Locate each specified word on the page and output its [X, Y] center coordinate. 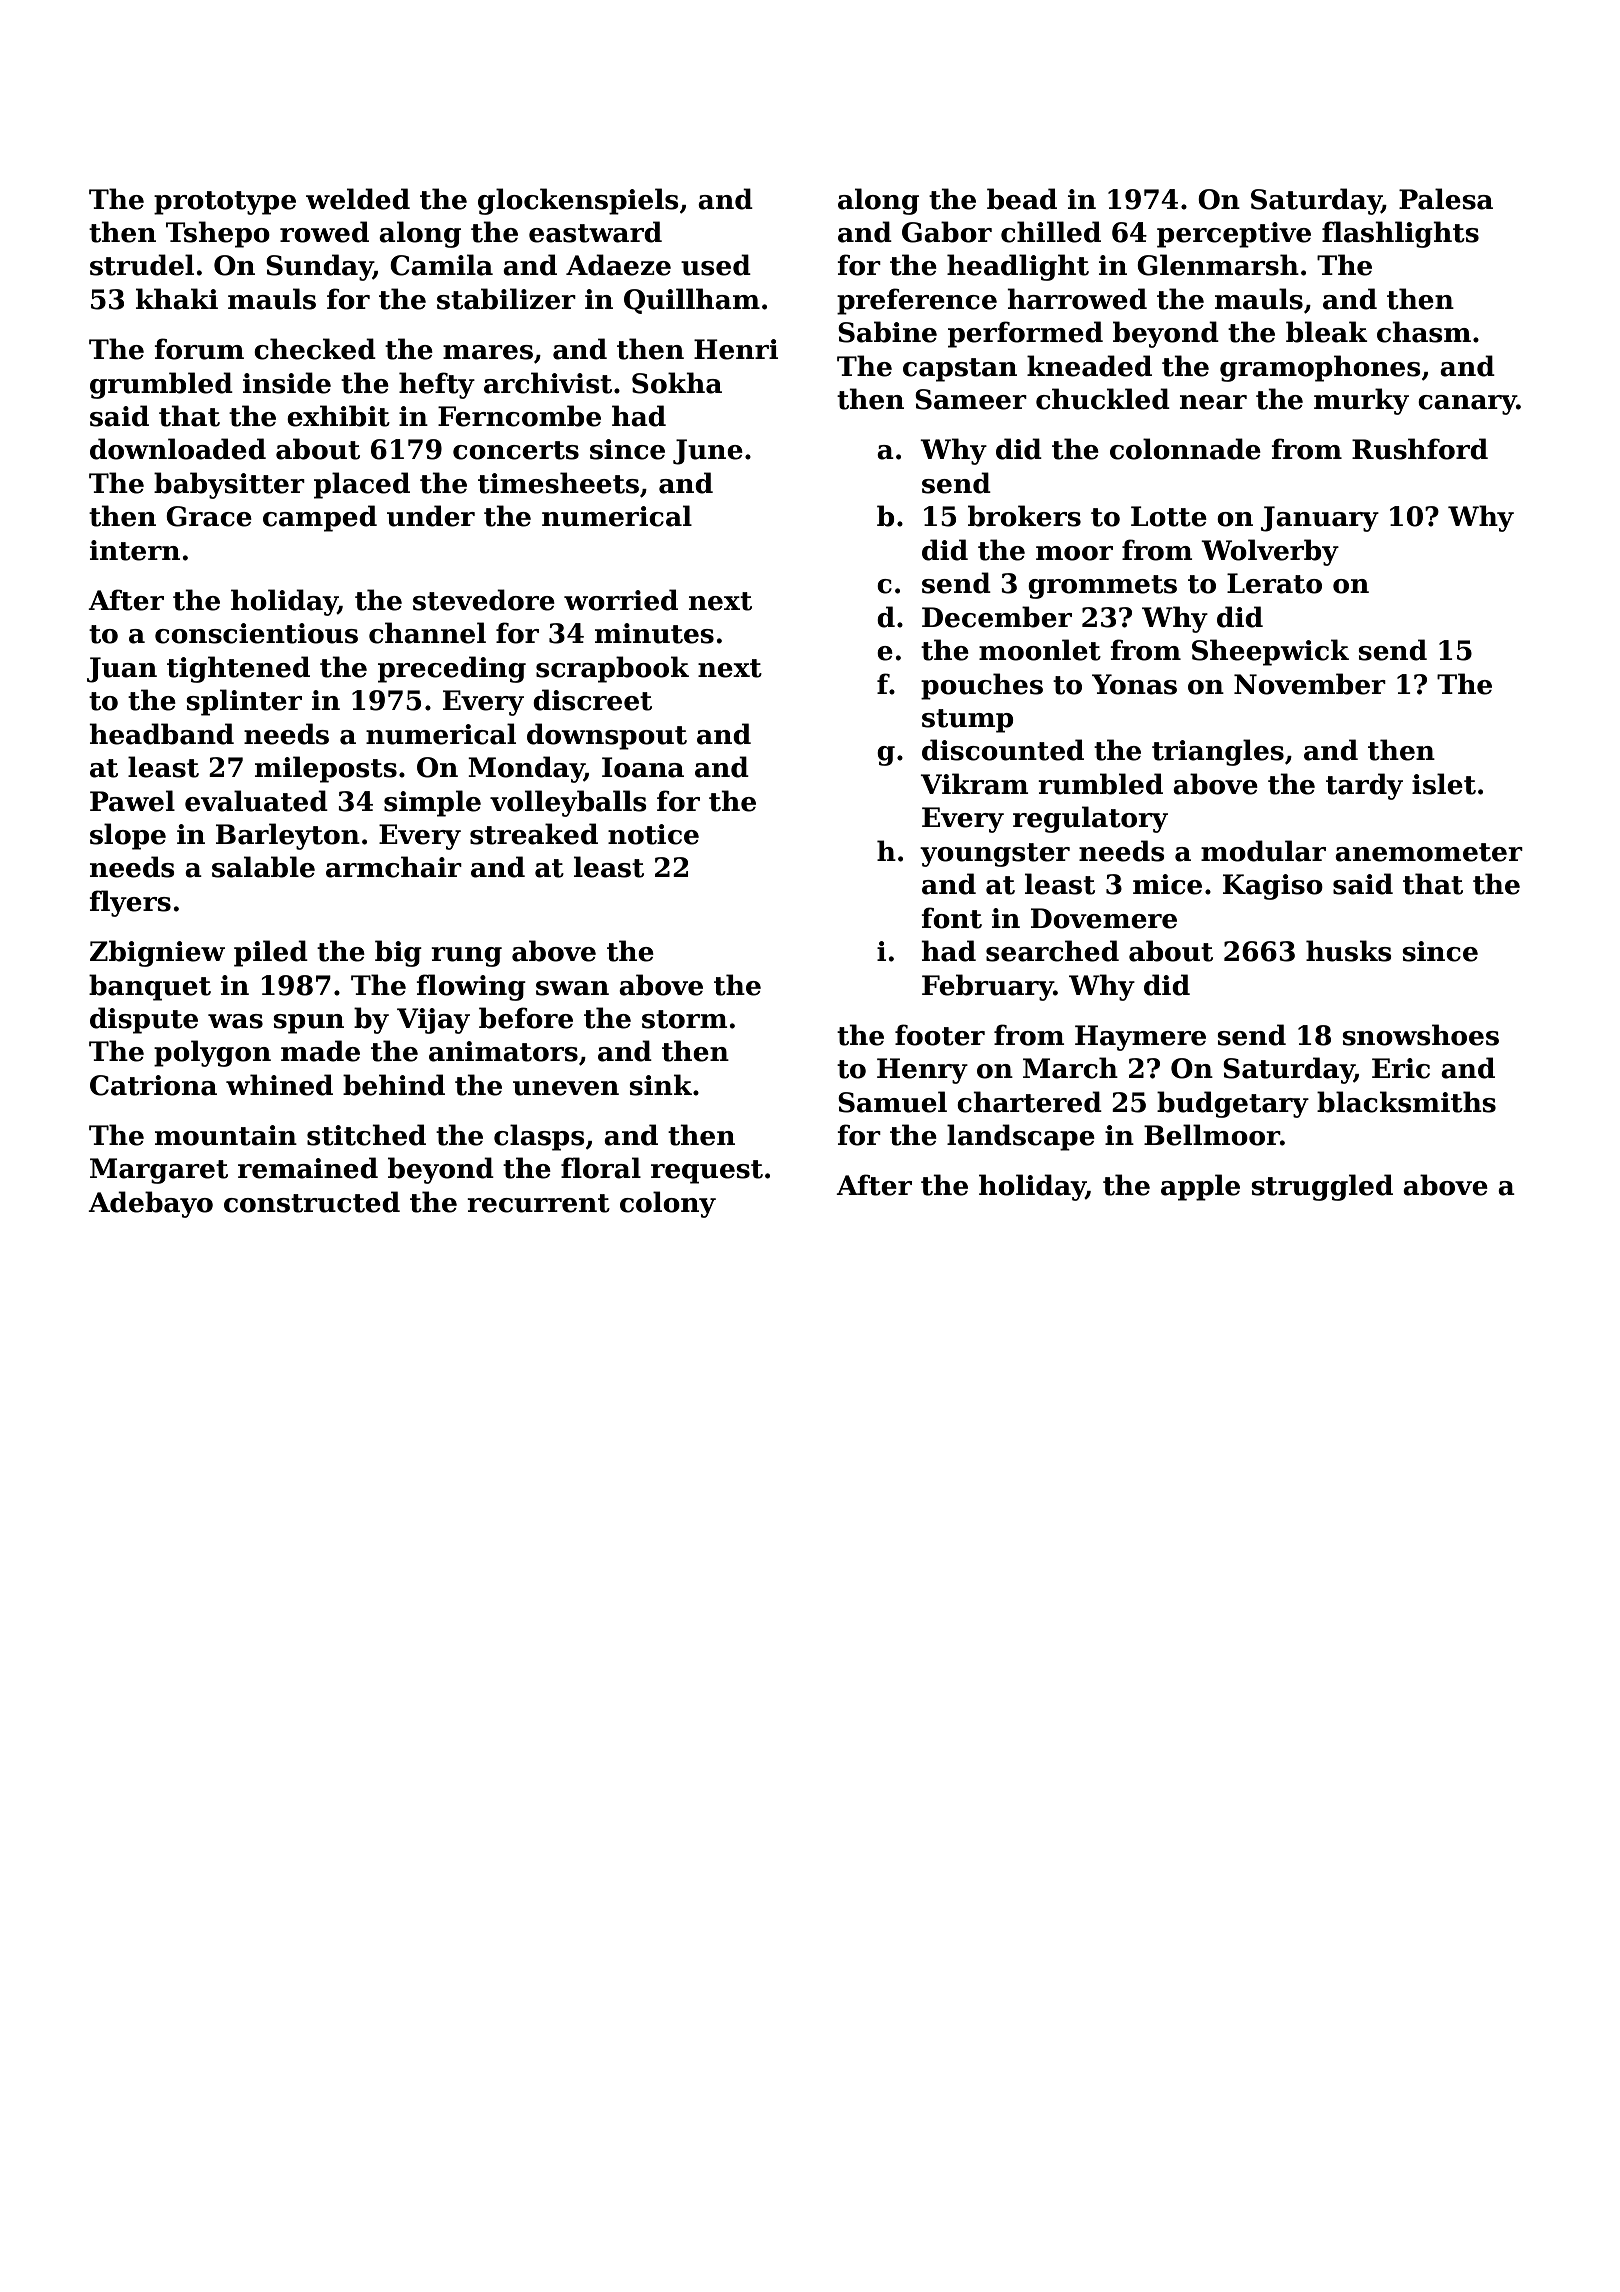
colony [668, 1204]
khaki [177, 299]
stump [967, 721]
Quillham [692, 301]
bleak [1327, 332]
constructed [312, 1202]
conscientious [256, 633]
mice [1167, 884]
